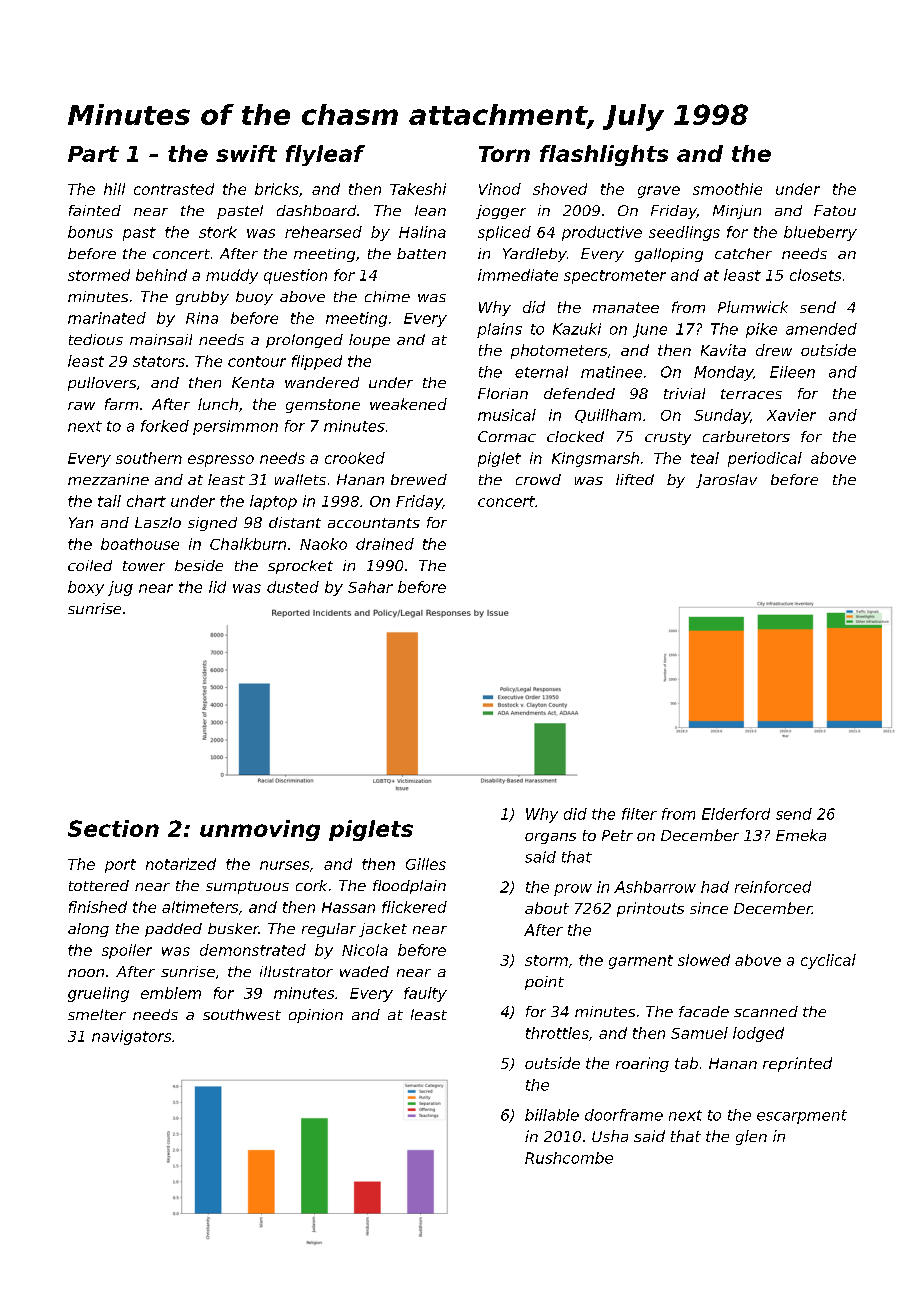  I want to click on swift, so click(246, 153).
